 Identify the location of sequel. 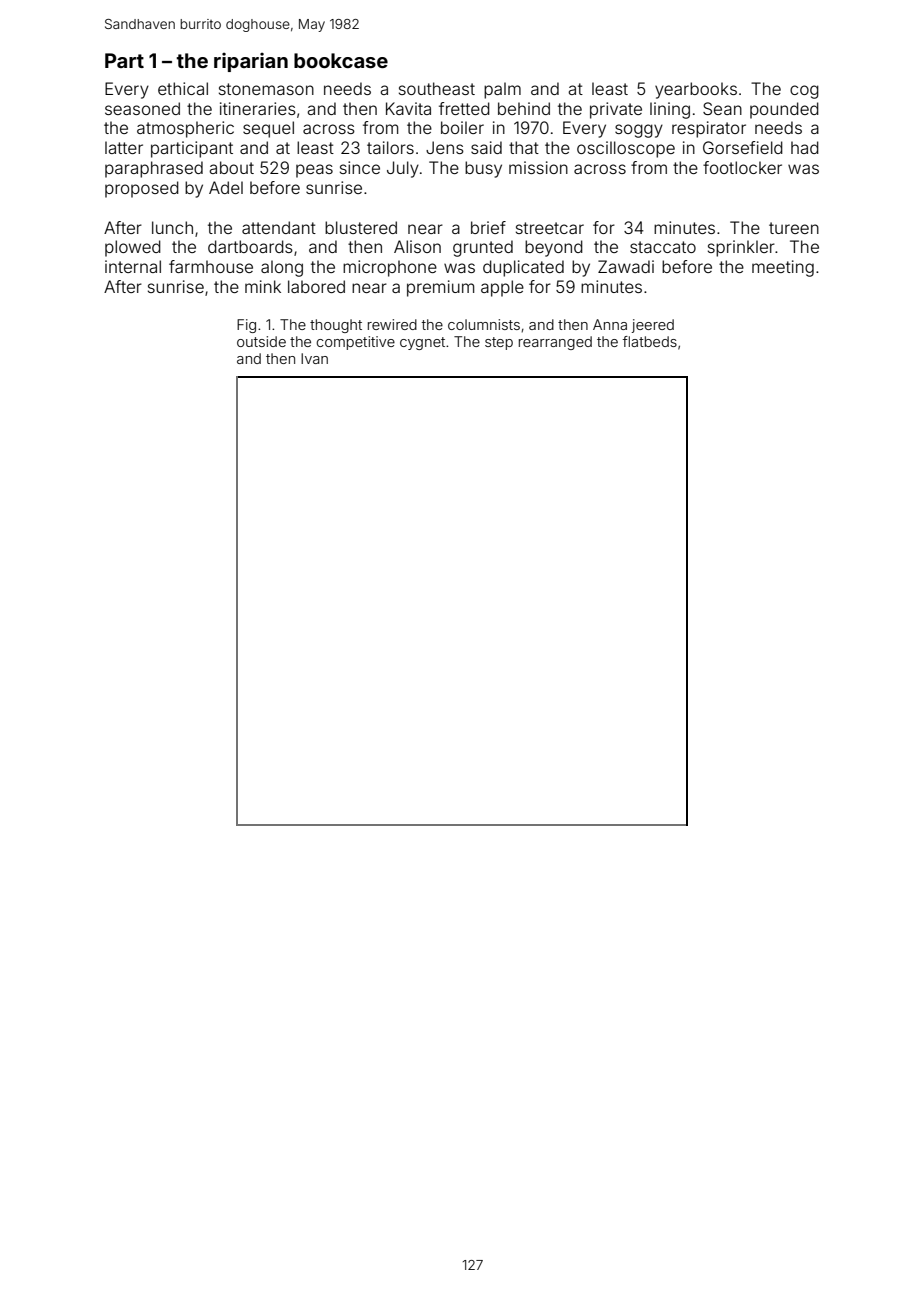
(268, 129).
